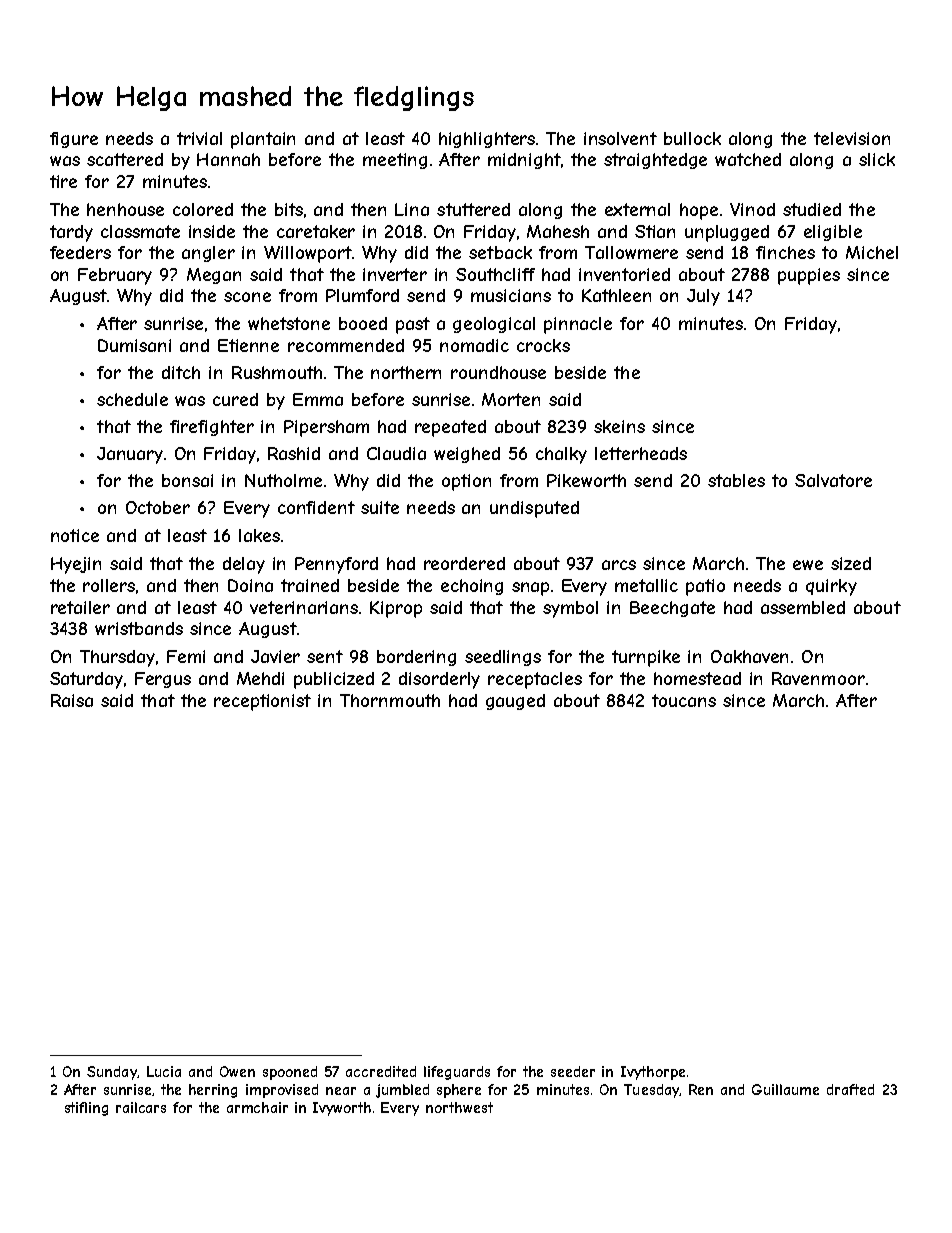 The height and width of the screenshot is (1233, 952). What do you see at coordinates (112, 1073) in the screenshot?
I see `Sunday` at bounding box center [112, 1073].
